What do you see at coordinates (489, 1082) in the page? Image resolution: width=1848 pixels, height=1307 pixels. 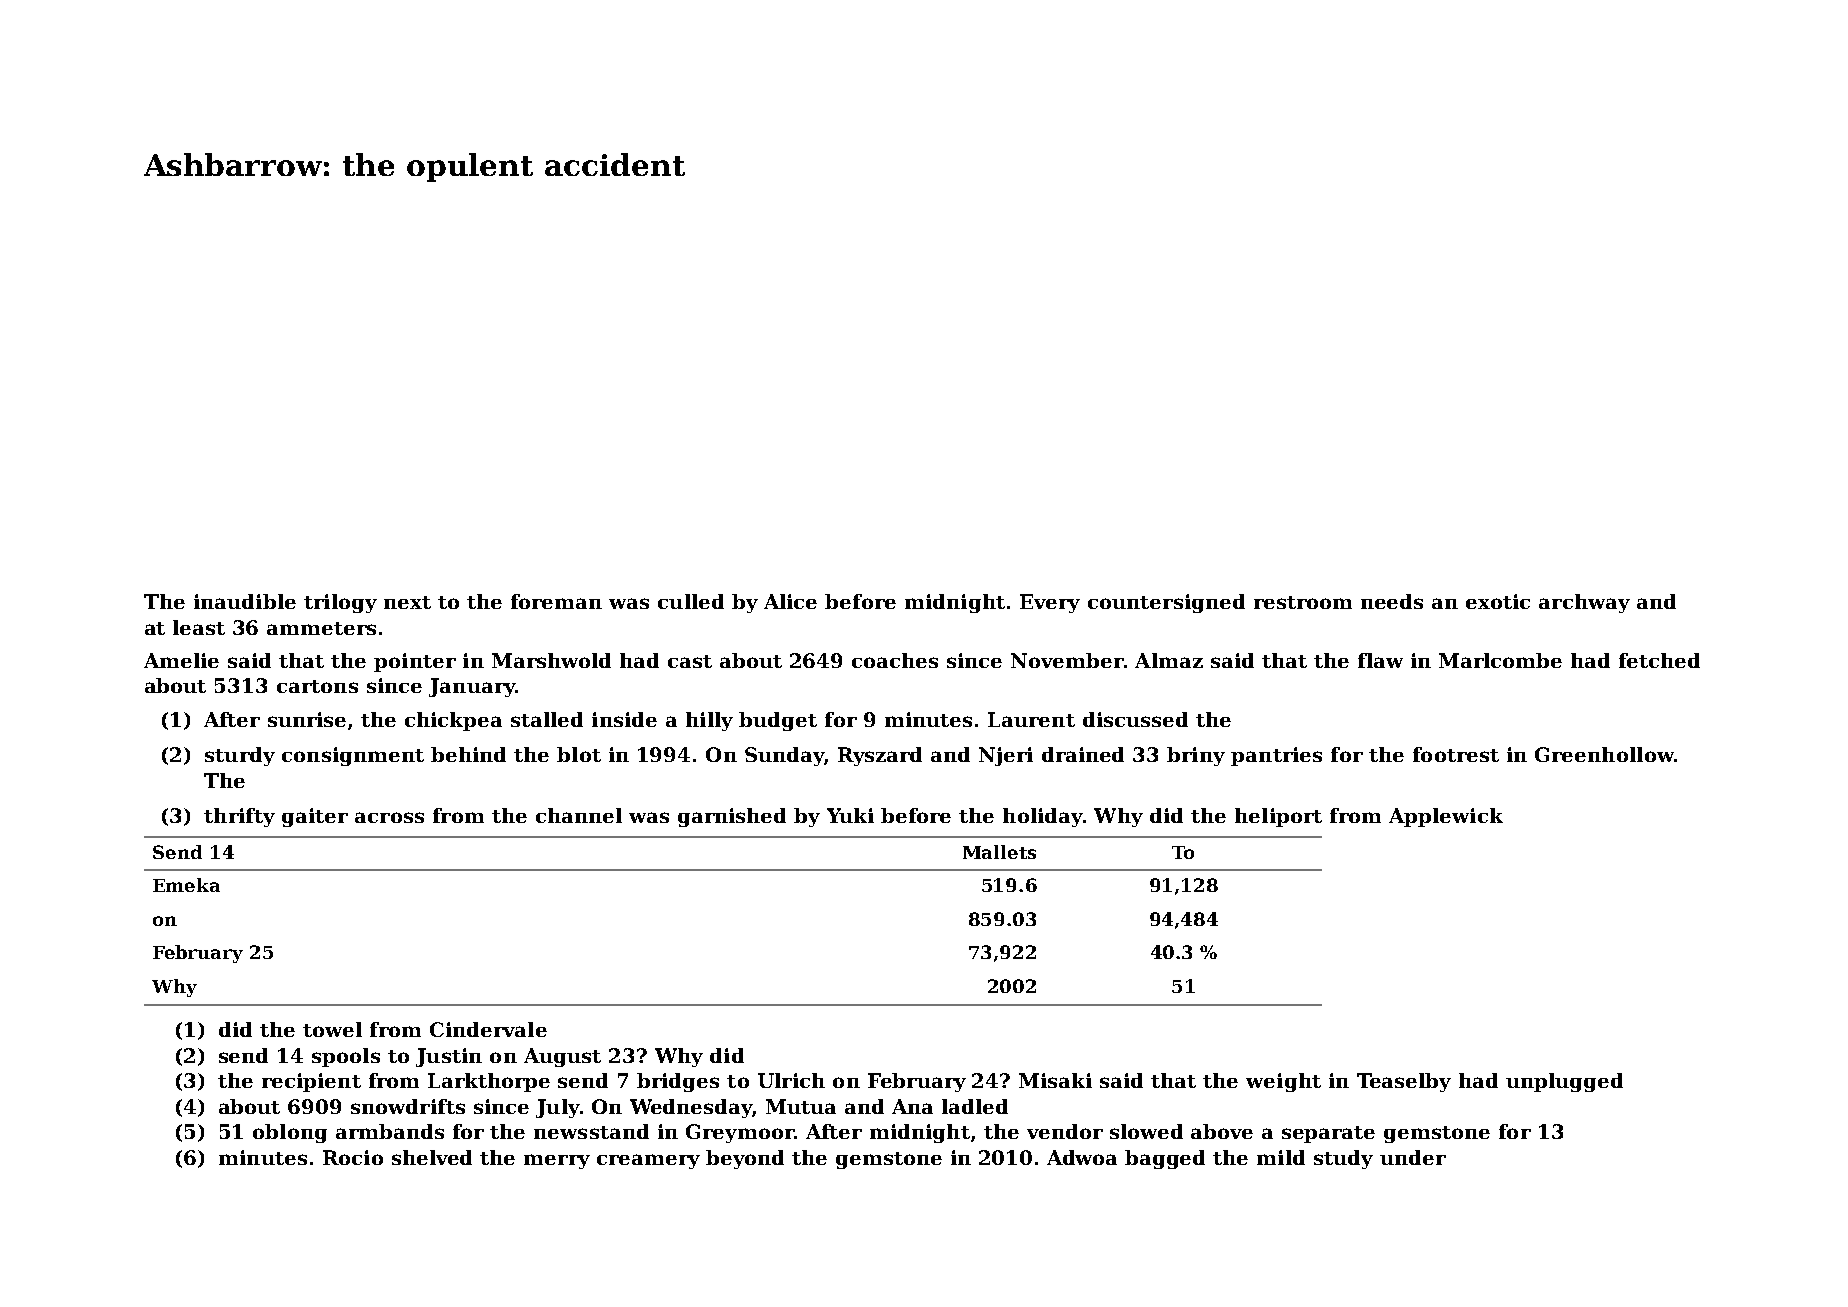 I see `Larkthorpe` at bounding box center [489, 1082].
